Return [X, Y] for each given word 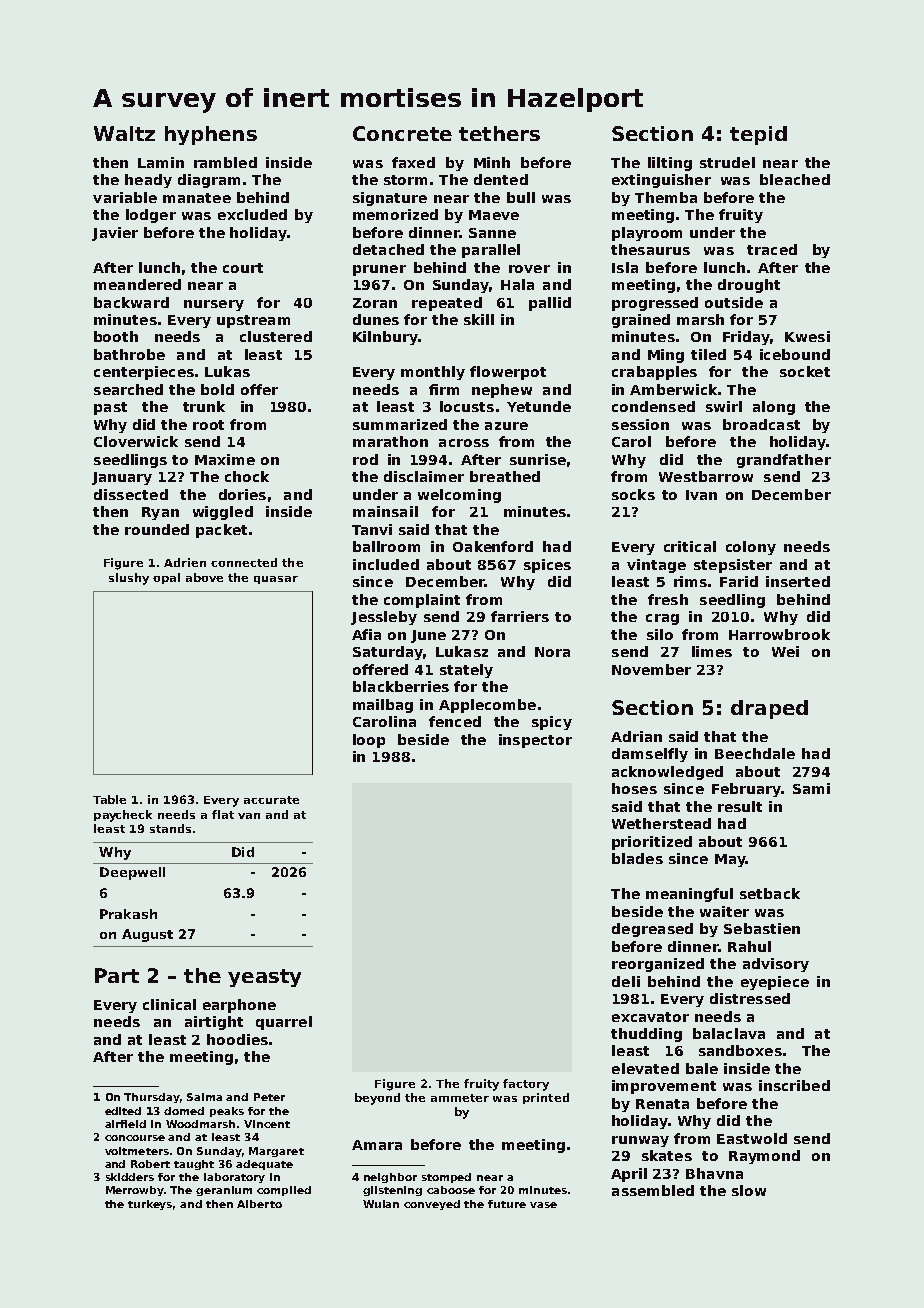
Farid [739, 581]
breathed [505, 476]
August [147, 935]
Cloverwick [136, 441]
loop [369, 741]
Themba [666, 197]
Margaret [276, 1152]
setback [770, 893]
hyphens [211, 135]
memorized [395, 214]
